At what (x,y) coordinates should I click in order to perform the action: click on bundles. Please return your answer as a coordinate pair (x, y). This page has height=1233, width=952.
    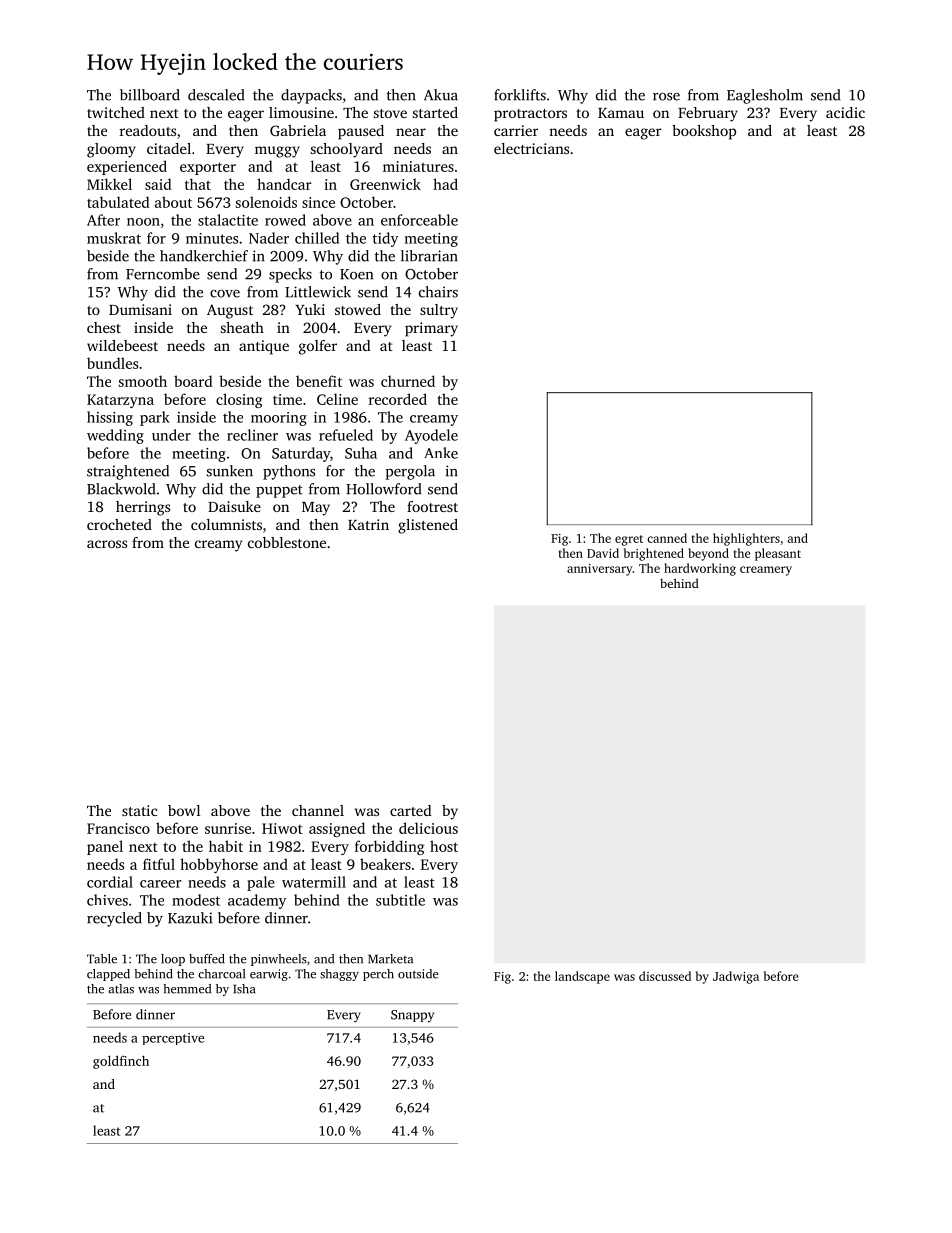
    Looking at the image, I should click on (112, 363).
